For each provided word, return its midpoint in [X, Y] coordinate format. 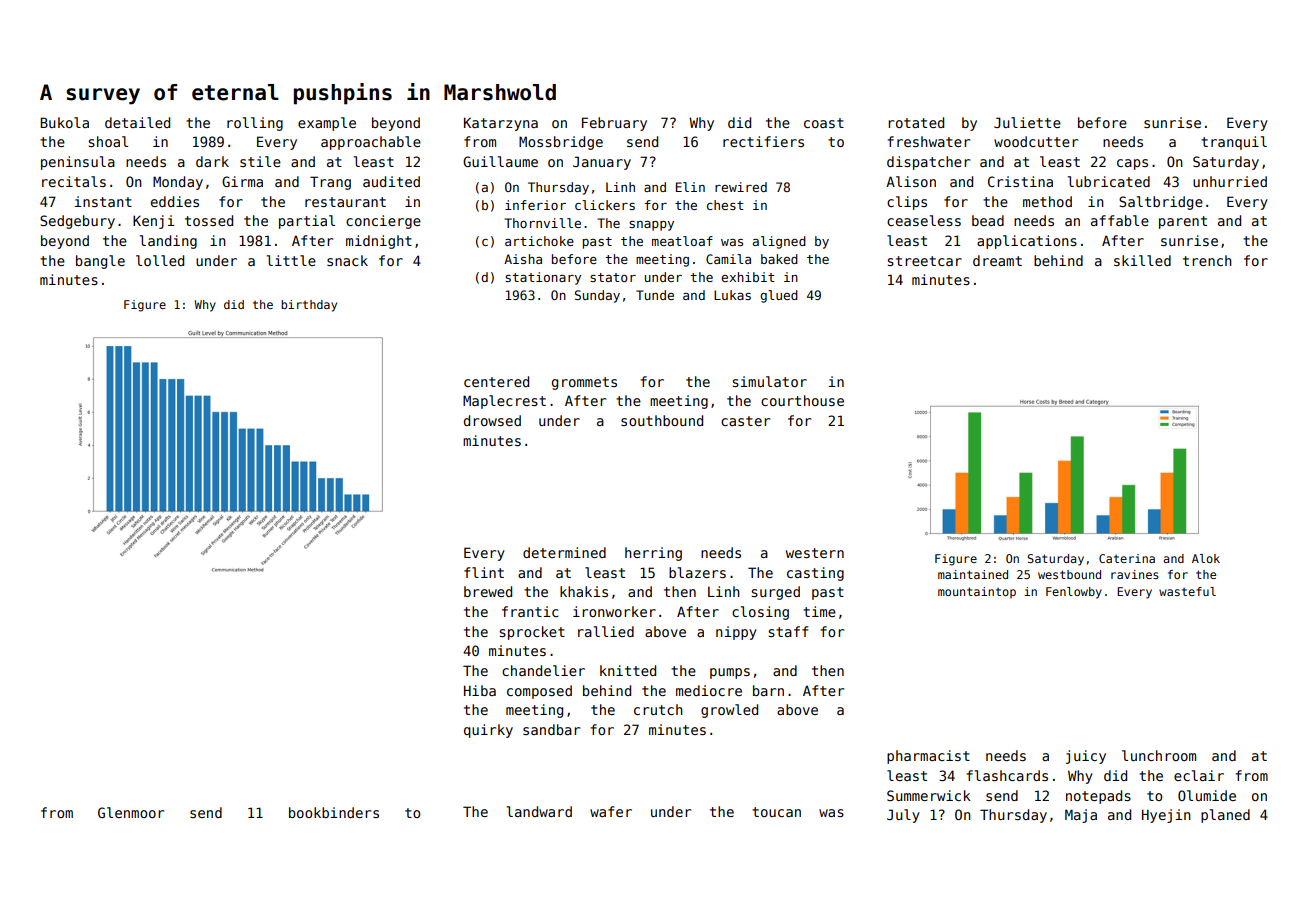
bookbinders [334, 812]
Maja [1081, 816]
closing [760, 613]
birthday [309, 306]
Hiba [480, 690]
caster [745, 421]
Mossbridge [561, 143]
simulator [770, 381]
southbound [662, 420]
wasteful [1187, 591]
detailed [137, 122]
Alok [1206, 558]
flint [484, 572]
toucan [776, 812]
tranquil [1234, 143]
